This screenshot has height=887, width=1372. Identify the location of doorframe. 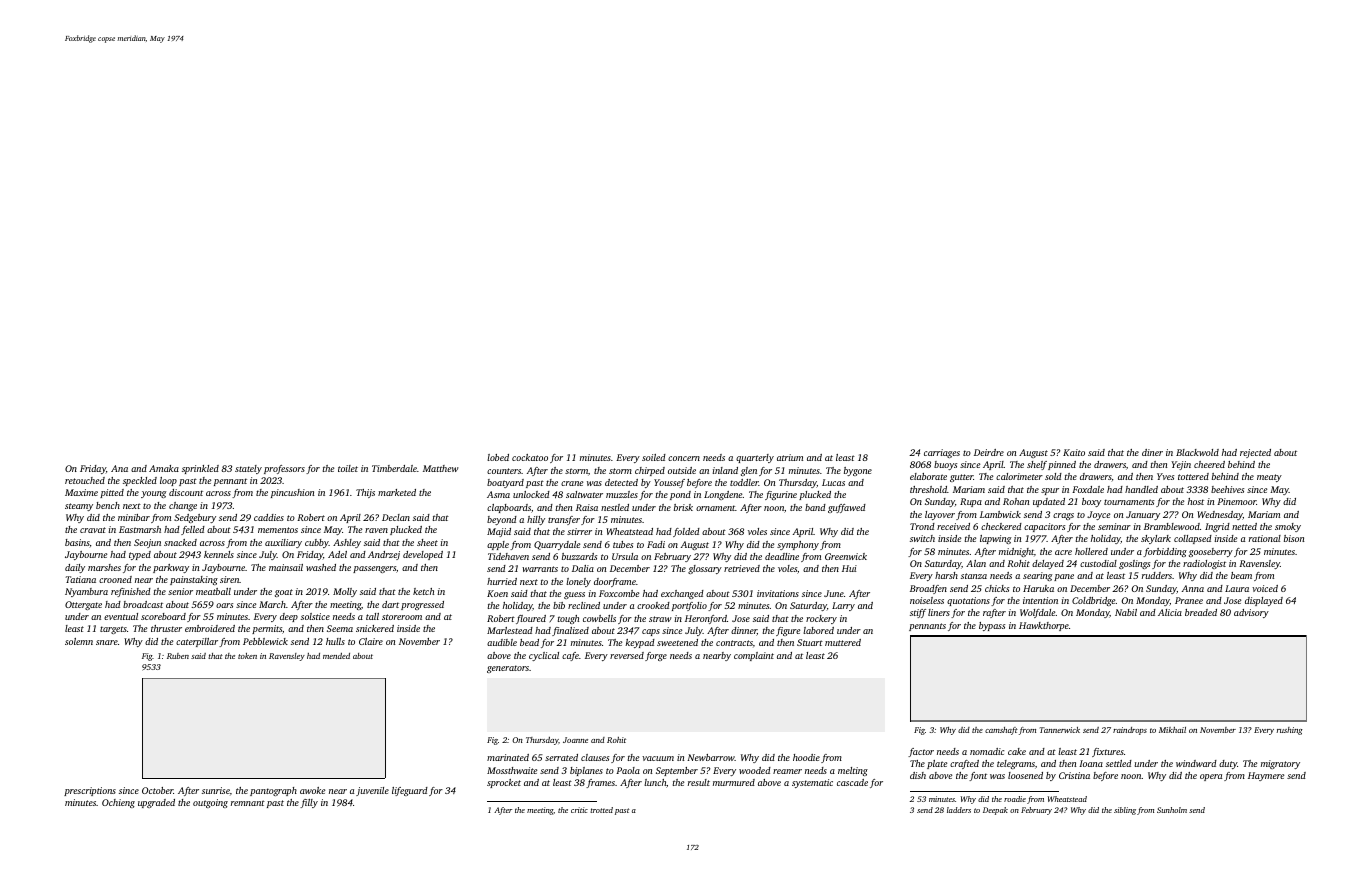
(615, 582).
